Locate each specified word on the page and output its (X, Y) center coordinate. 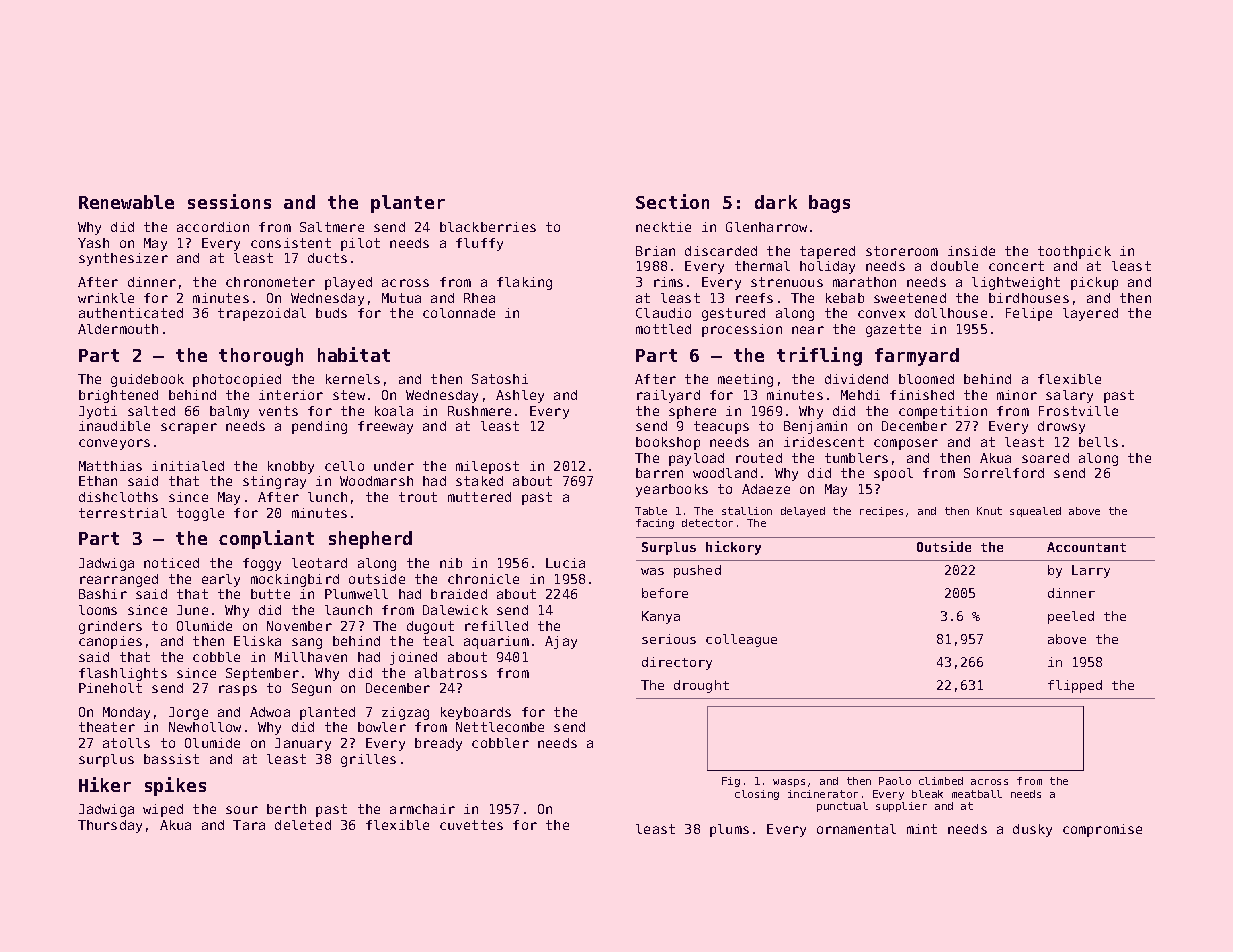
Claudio (663, 313)
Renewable (126, 202)
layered (1090, 314)
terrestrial (123, 513)
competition (943, 412)
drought (701, 686)
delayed (803, 512)
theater (107, 727)
